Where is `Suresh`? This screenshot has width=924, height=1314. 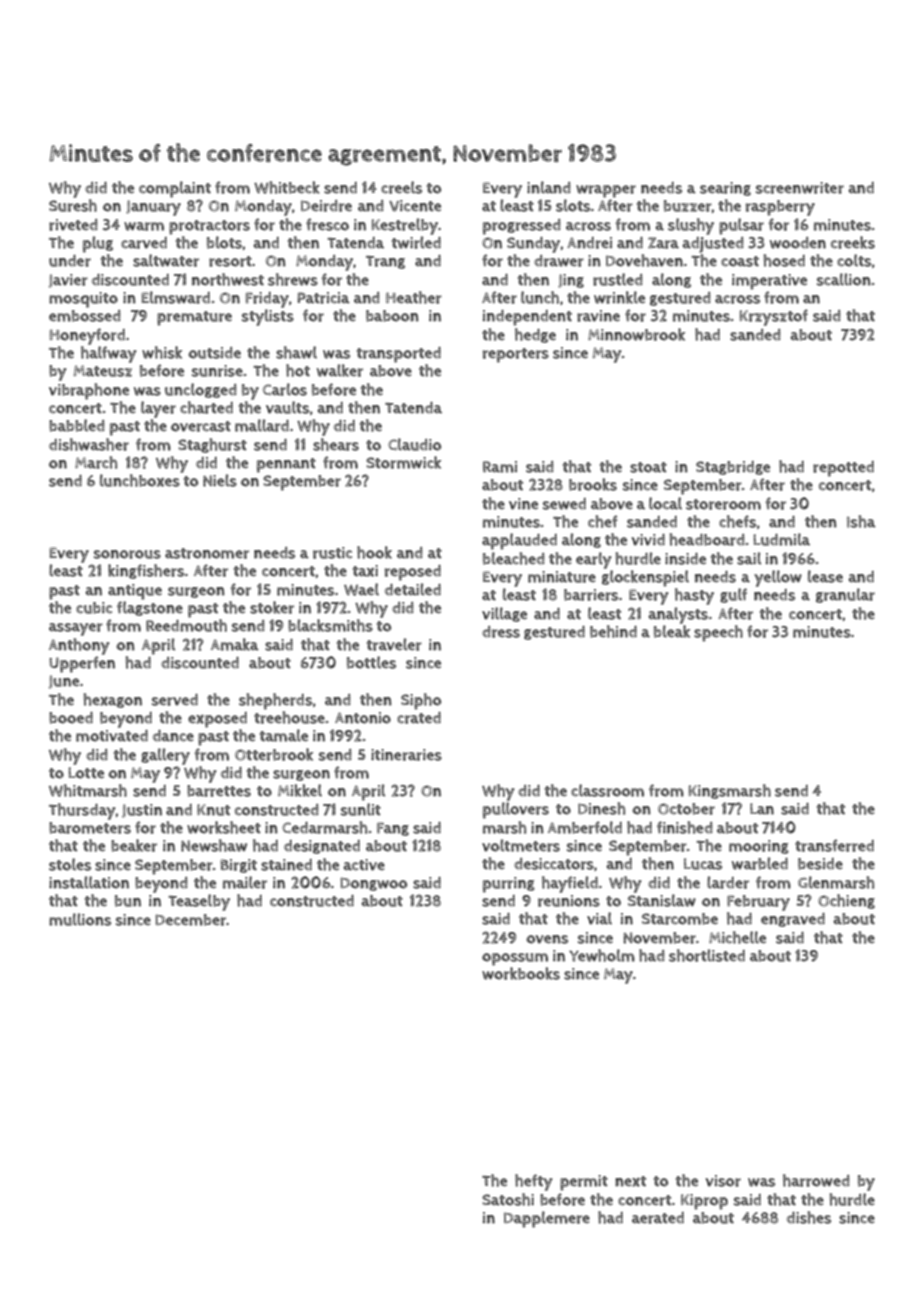 Suresh is located at coordinates (73, 205).
